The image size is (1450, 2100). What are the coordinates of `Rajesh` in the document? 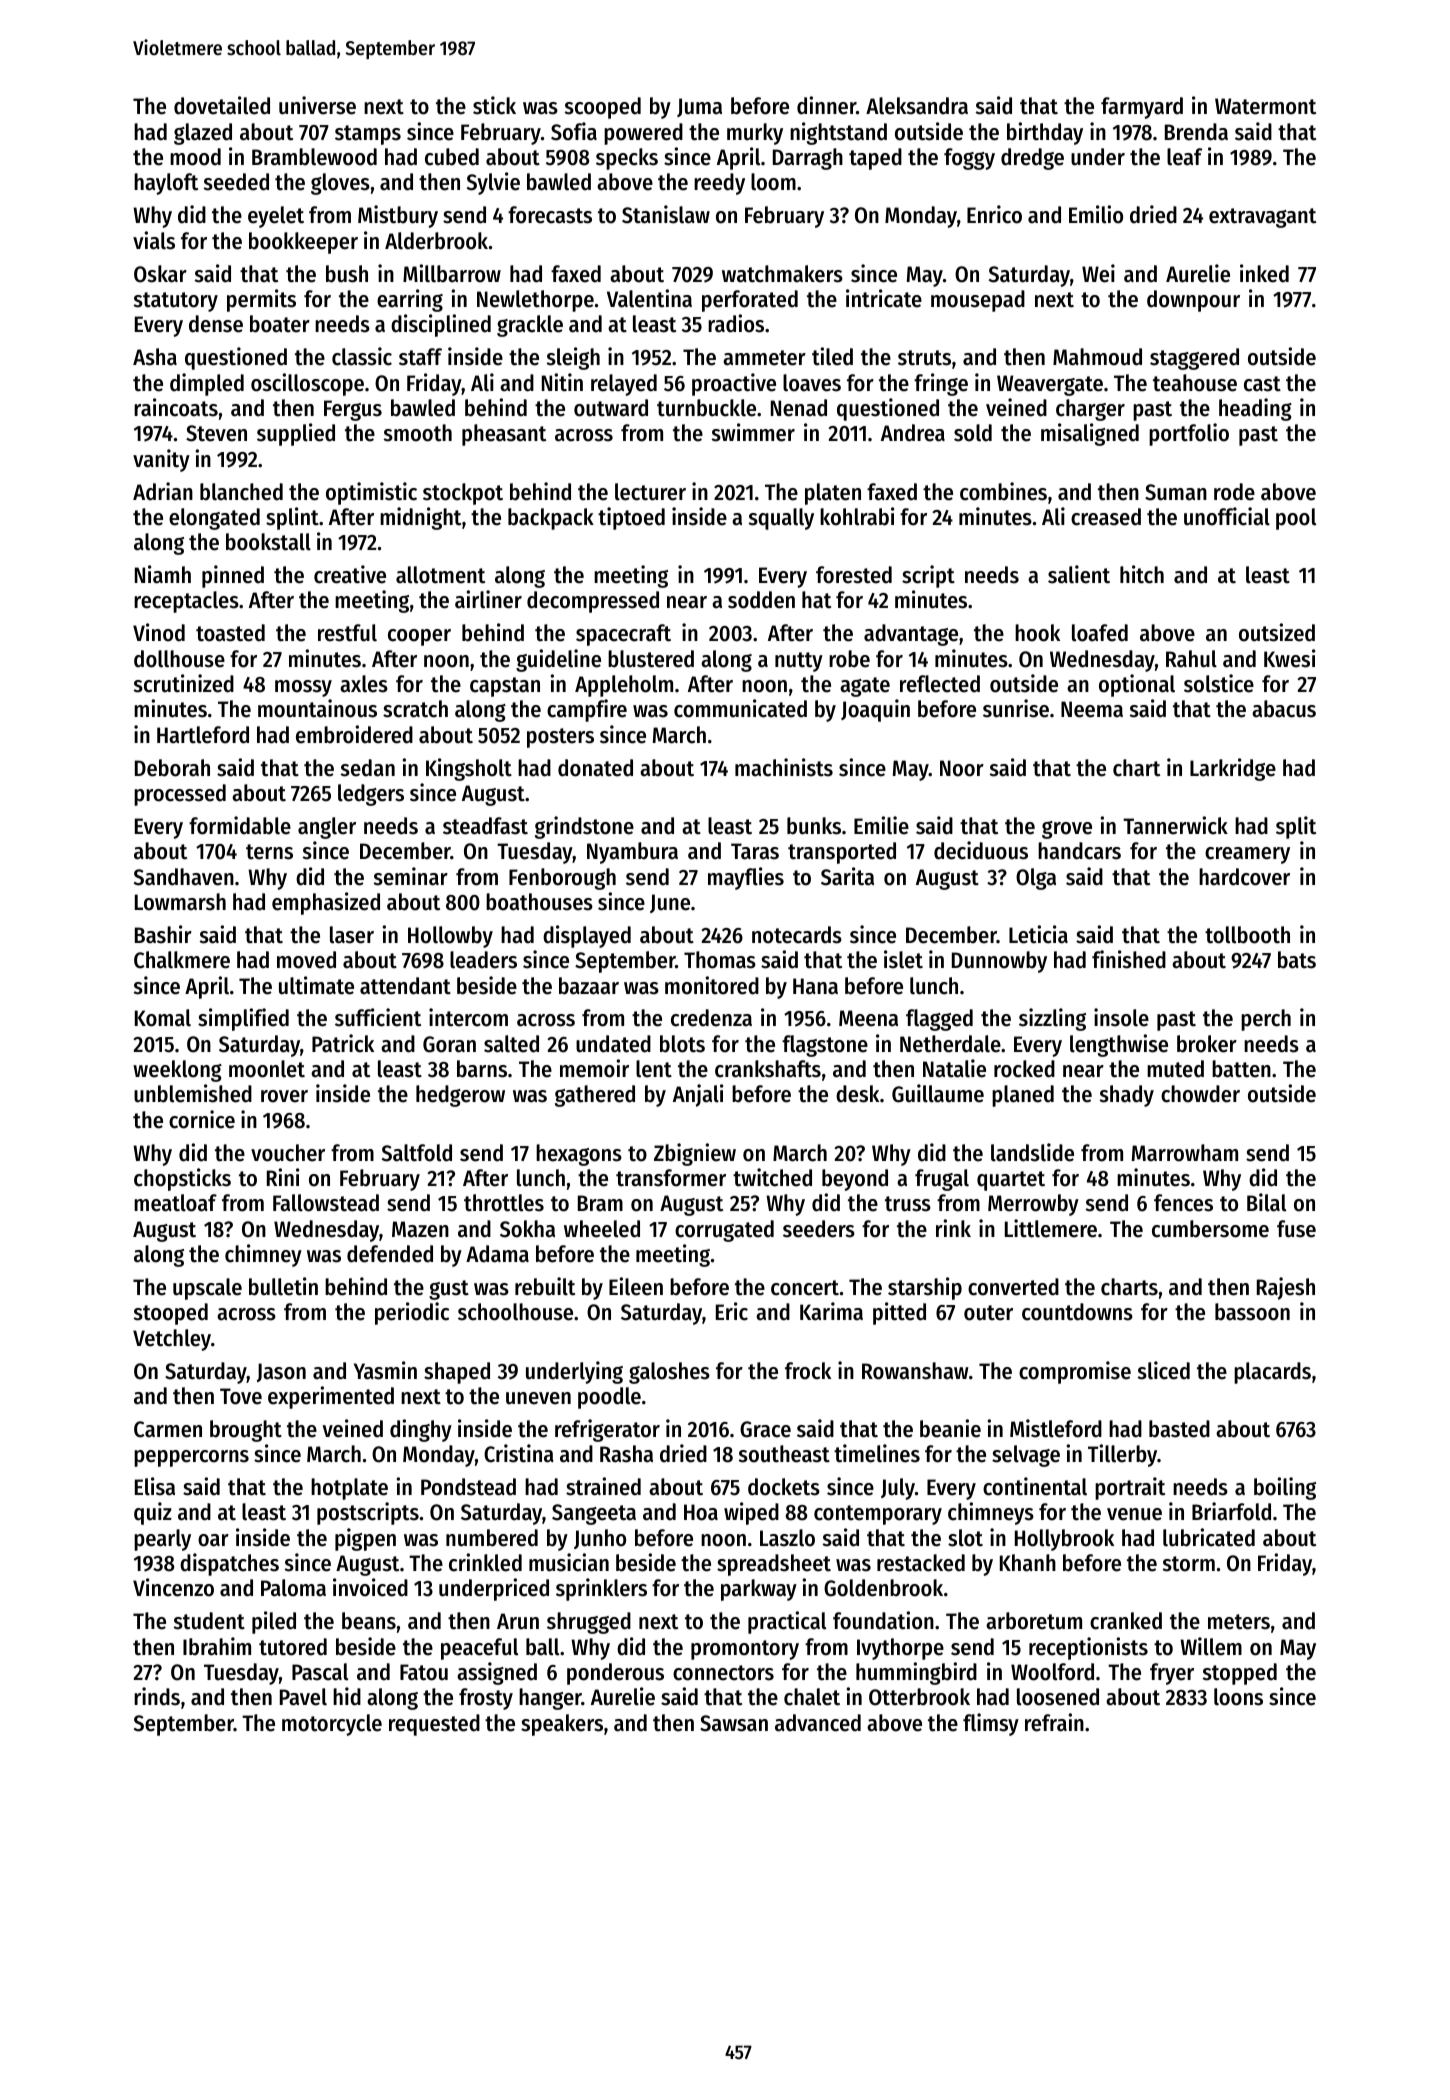 It's located at (1286, 1288).
